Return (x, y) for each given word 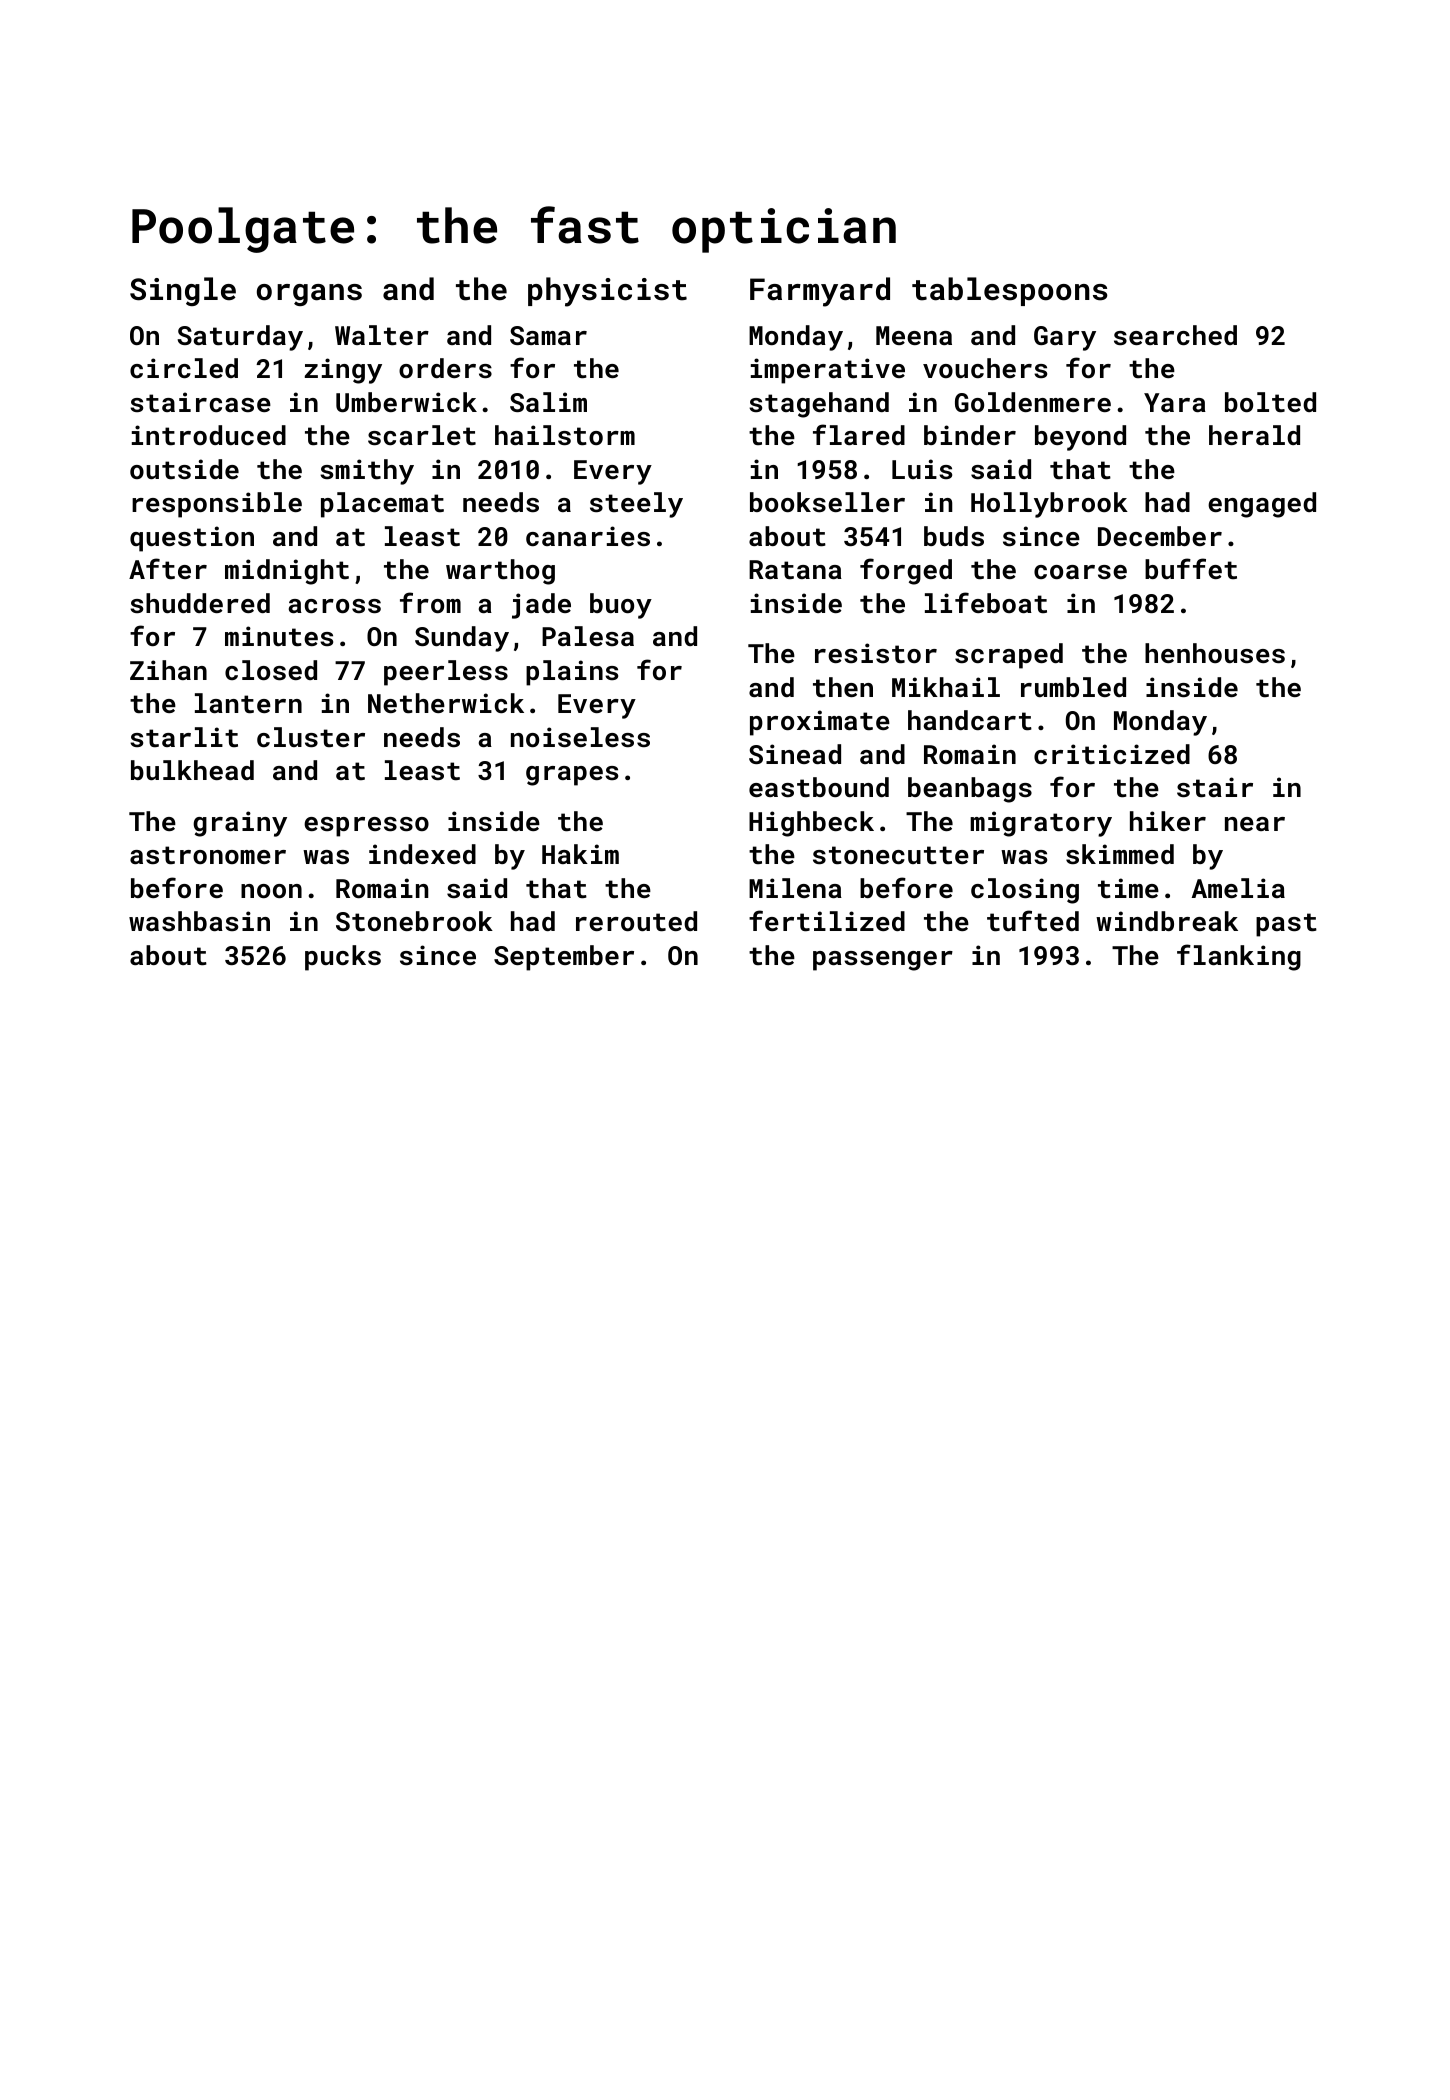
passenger (883, 961)
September (564, 958)
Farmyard (820, 292)
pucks (343, 958)
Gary (1065, 338)
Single (183, 291)
